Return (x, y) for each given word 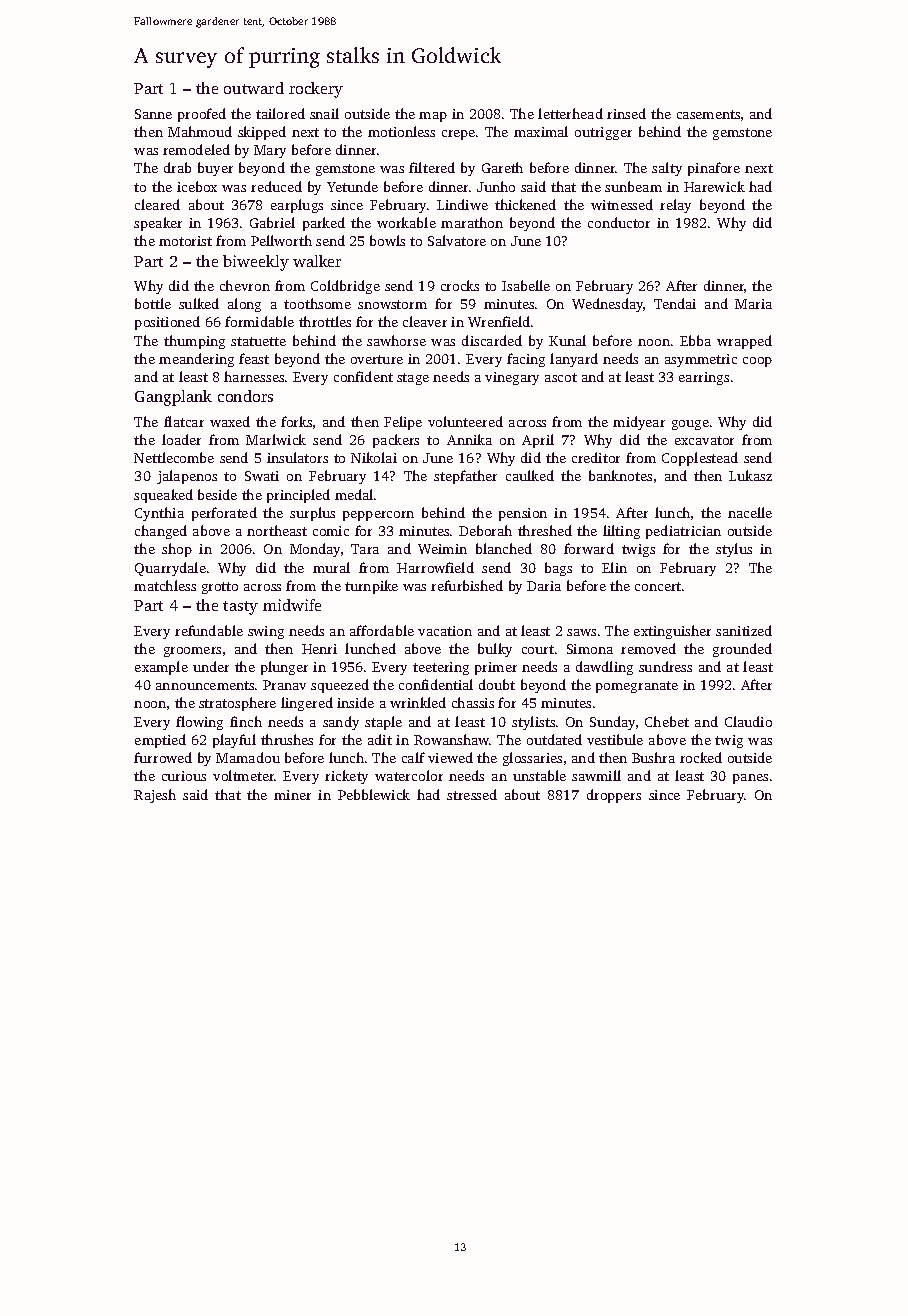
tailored (280, 113)
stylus (734, 550)
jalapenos (187, 477)
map (433, 117)
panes (750, 779)
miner (292, 795)
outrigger (603, 133)
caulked (530, 475)
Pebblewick (374, 794)
